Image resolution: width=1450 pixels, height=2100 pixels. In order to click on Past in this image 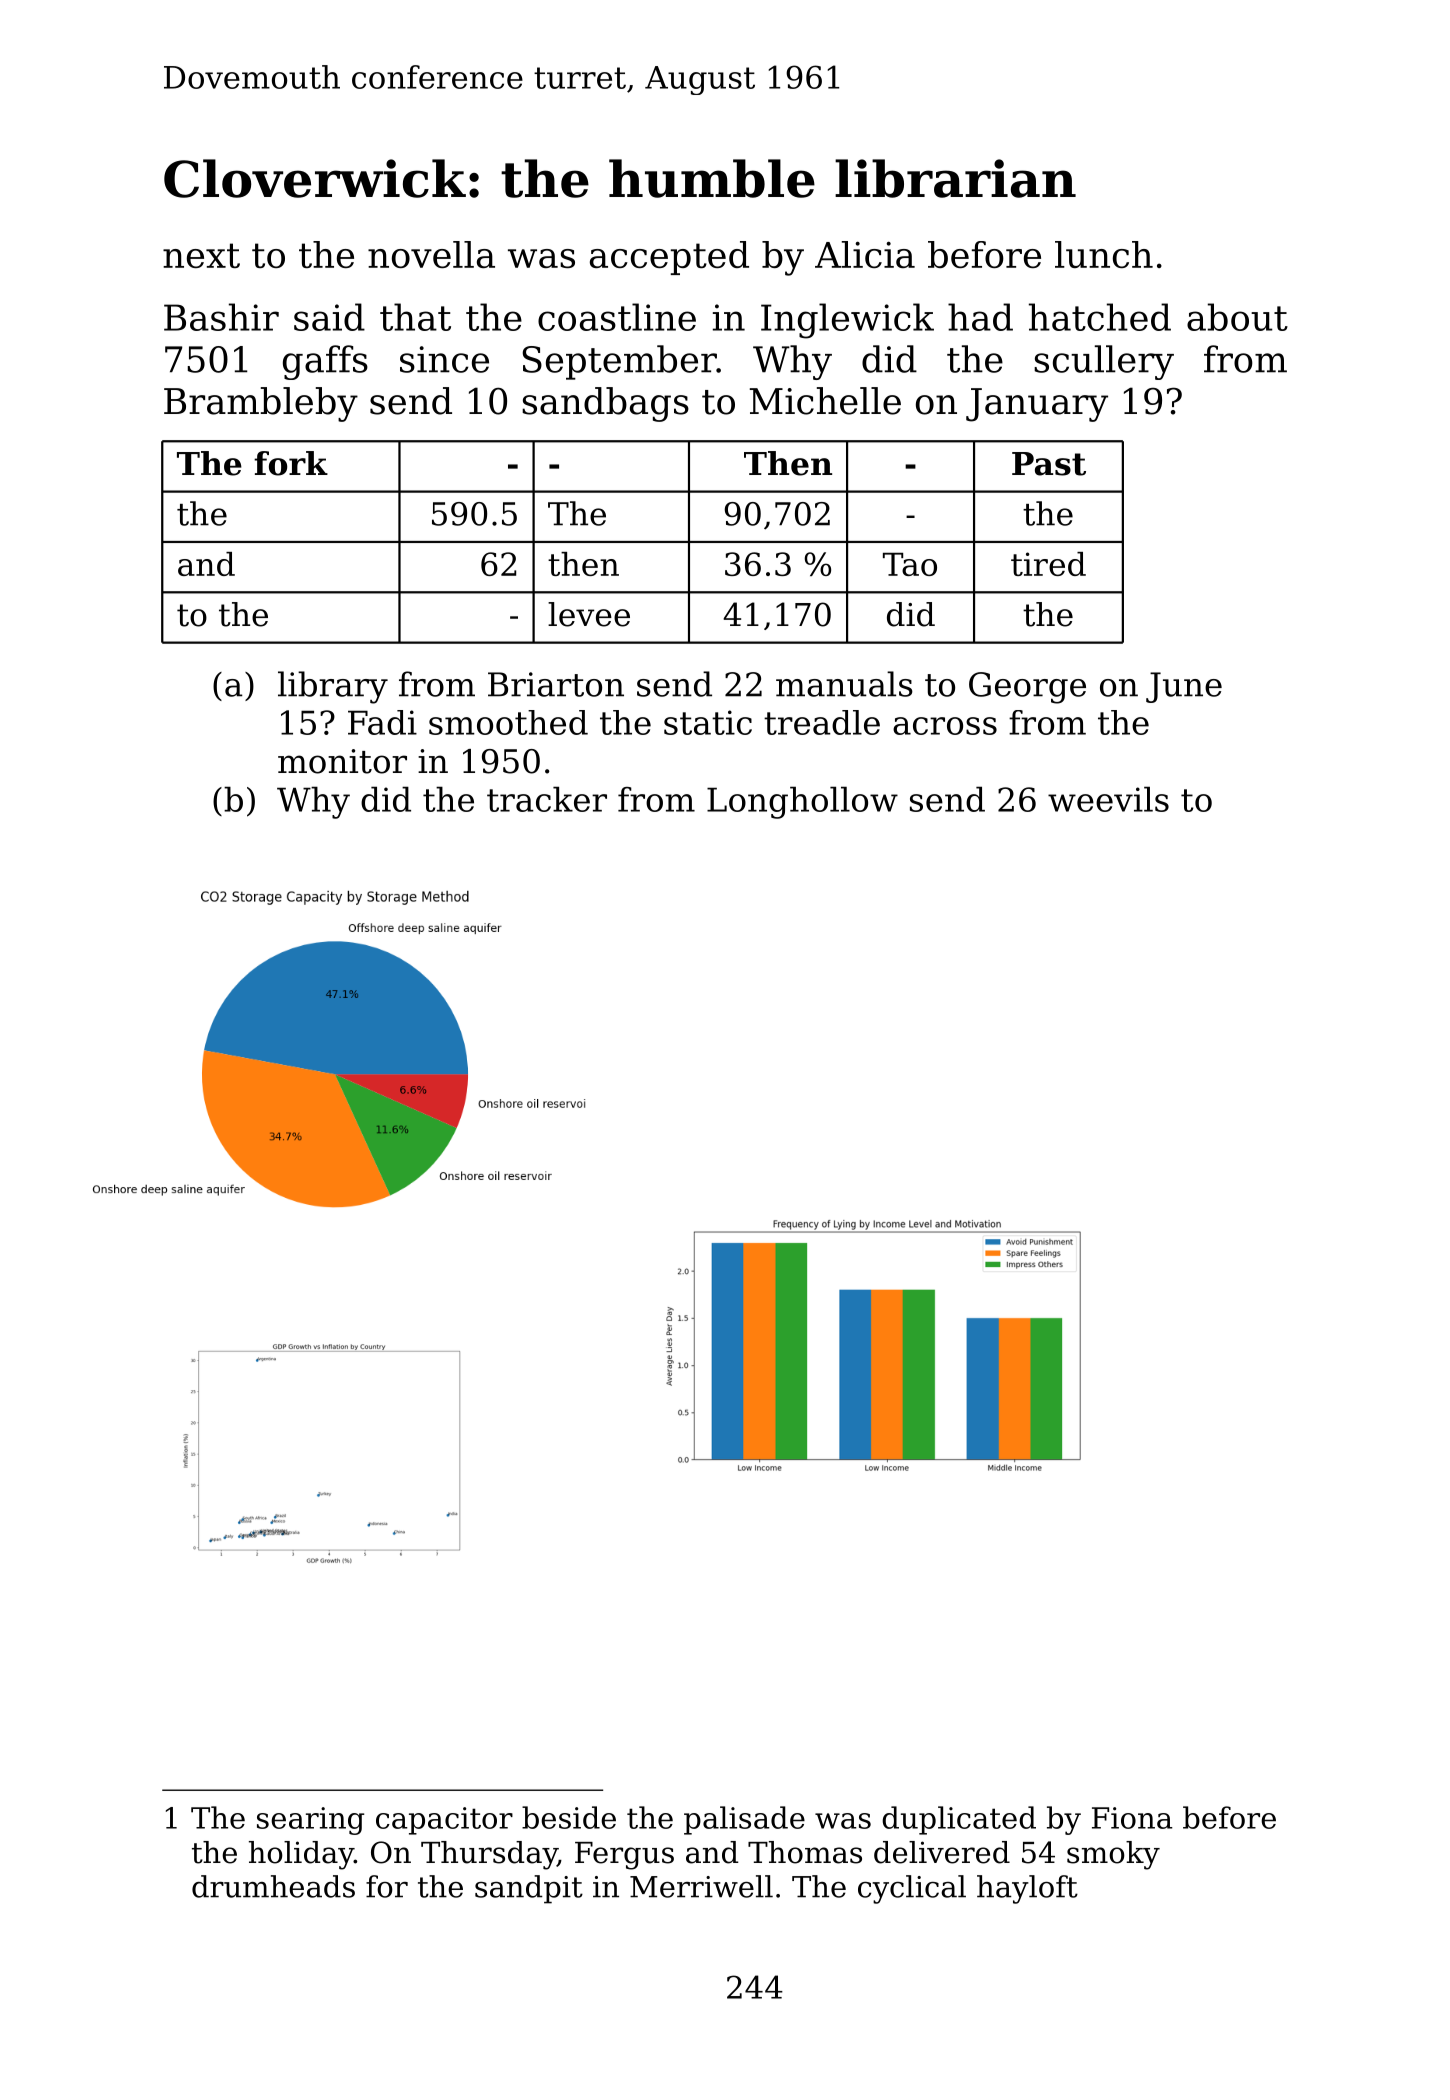, I will do `click(1049, 464)`.
